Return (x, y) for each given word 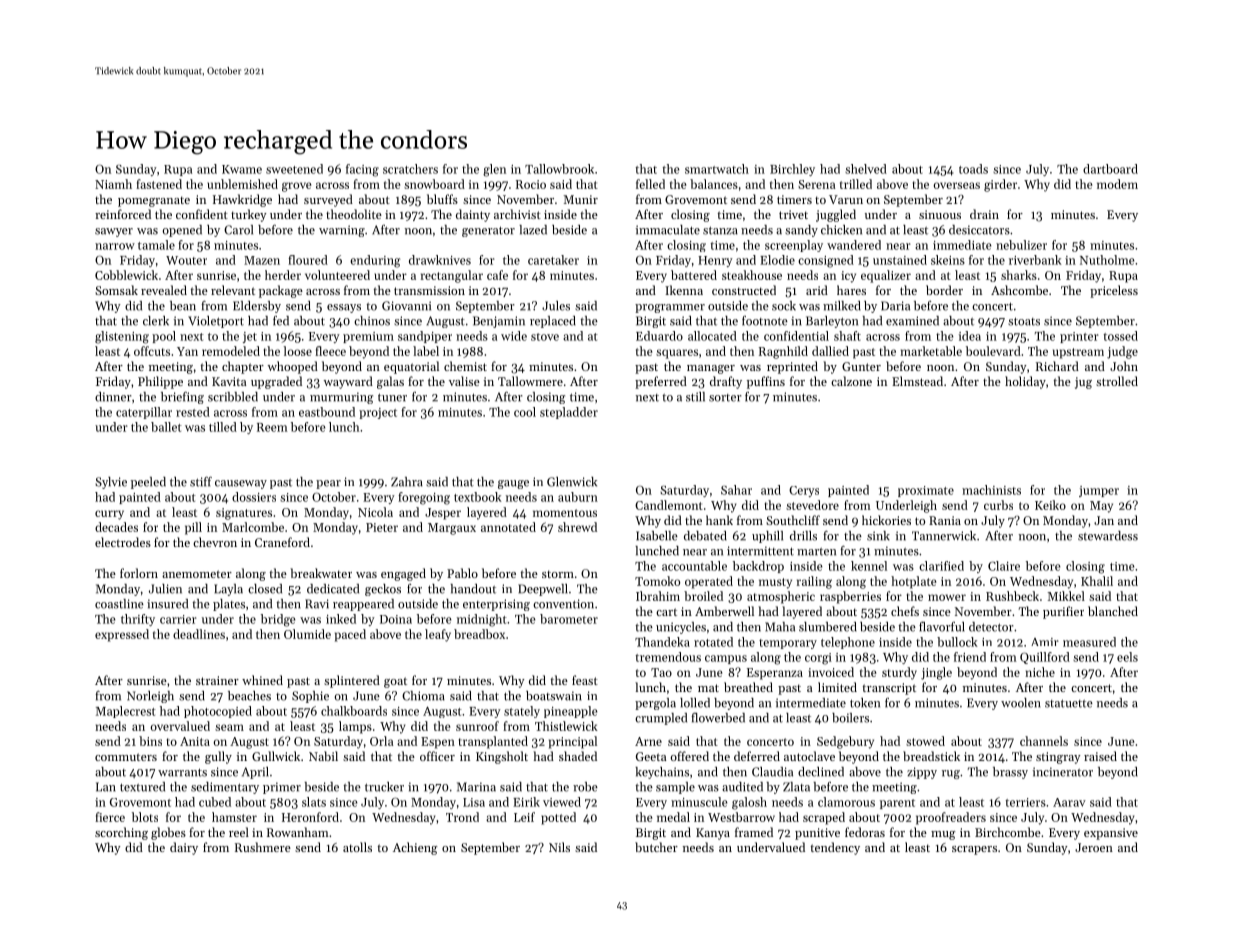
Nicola (375, 512)
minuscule (699, 802)
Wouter (186, 260)
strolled (1117, 381)
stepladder (569, 413)
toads (973, 169)
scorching (121, 833)
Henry (715, 261)
